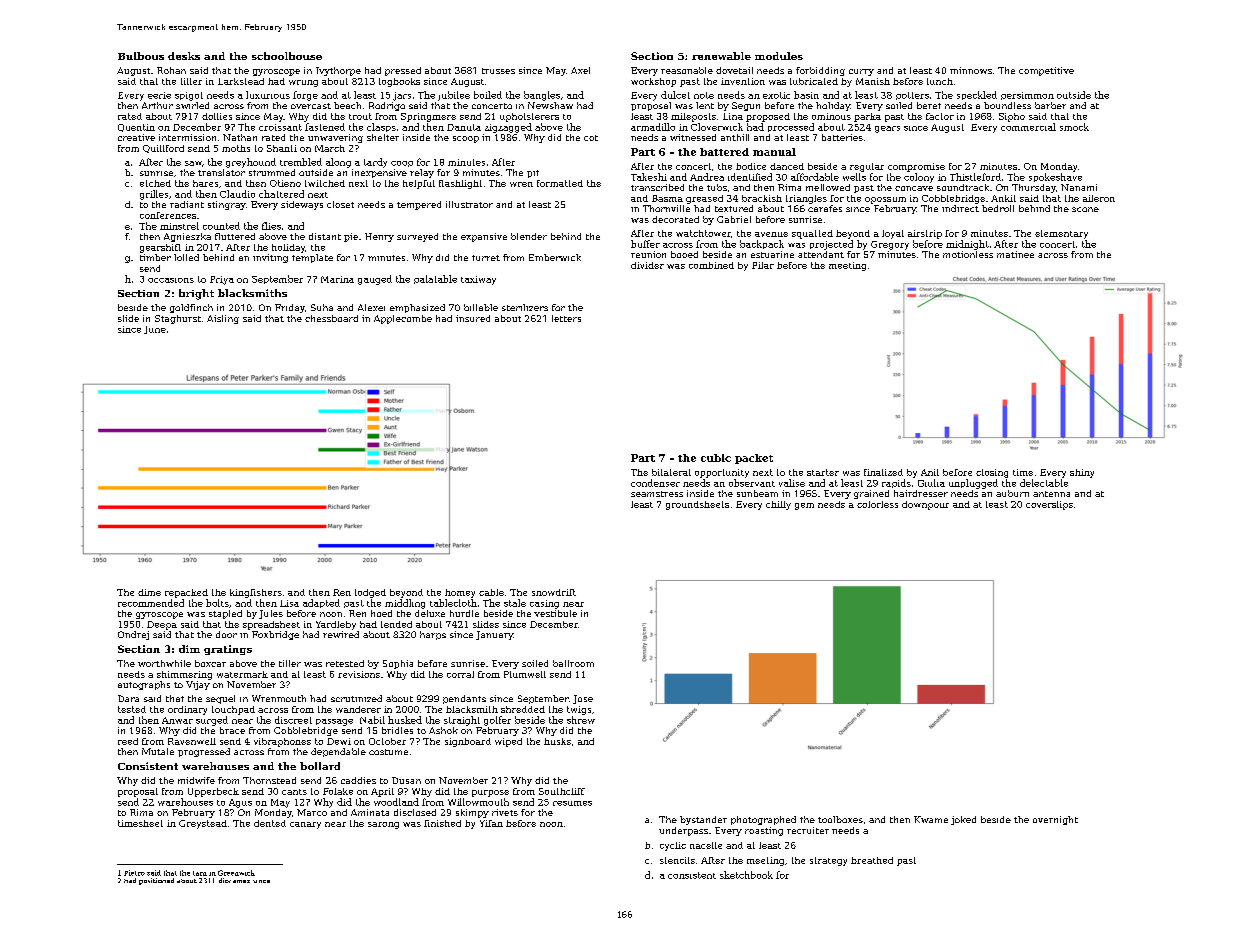 This screenshot has width=1233, height=952. What do you see at coordinates (566, 318) in the screenshot?
I see `letters` at bounding box center [566, 318].
